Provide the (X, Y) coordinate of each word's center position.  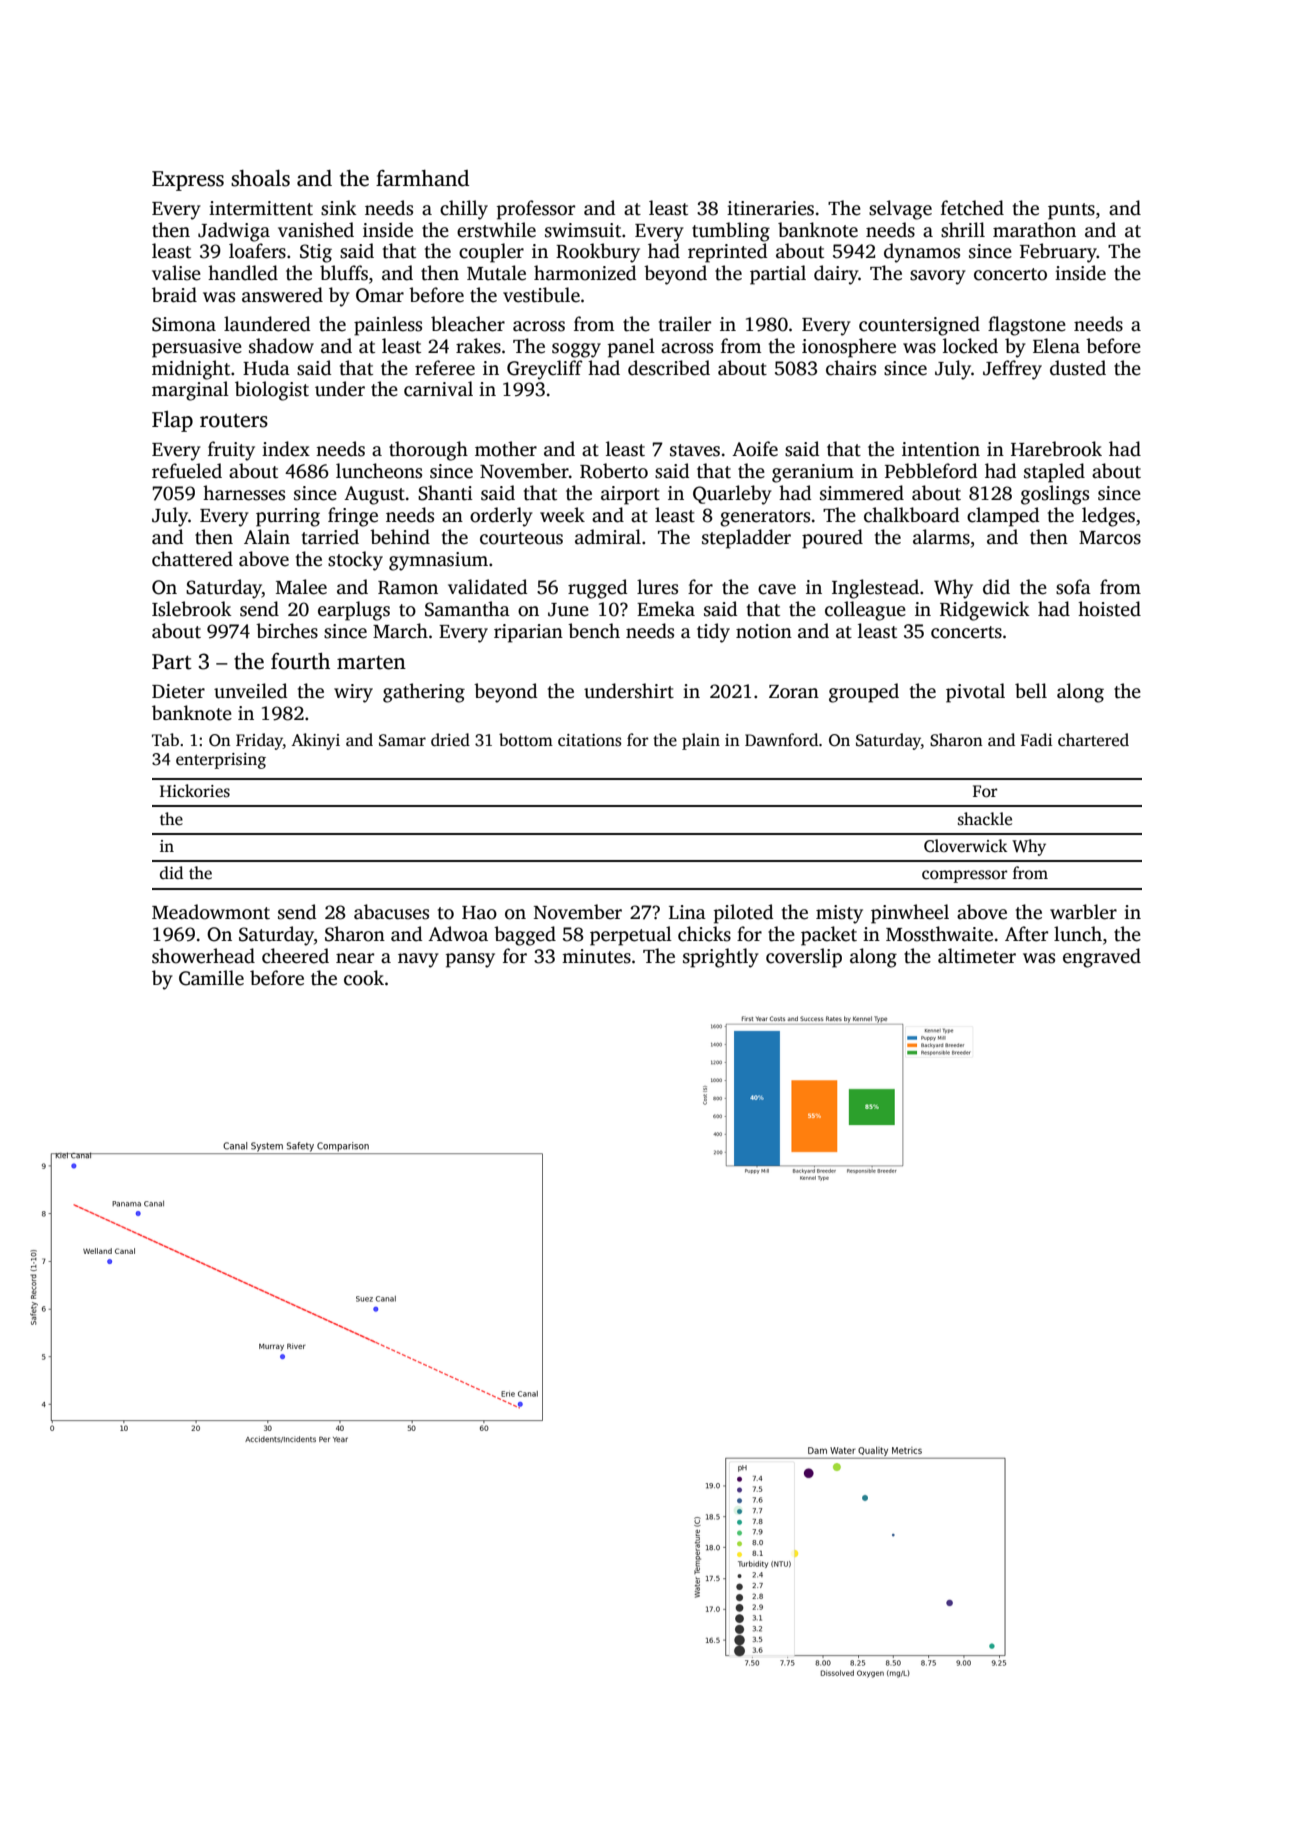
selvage (900, 210)
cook (364, 978)
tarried (330, 537)
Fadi (1036, 739)
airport (630, 495)
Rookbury (598, 253)
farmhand (422, 178)
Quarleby (732, 495)
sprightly (721, 958)
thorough (428, 451)
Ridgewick (985, 611)
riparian (528, 633)
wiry (353, 693)
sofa (1073, 587)
